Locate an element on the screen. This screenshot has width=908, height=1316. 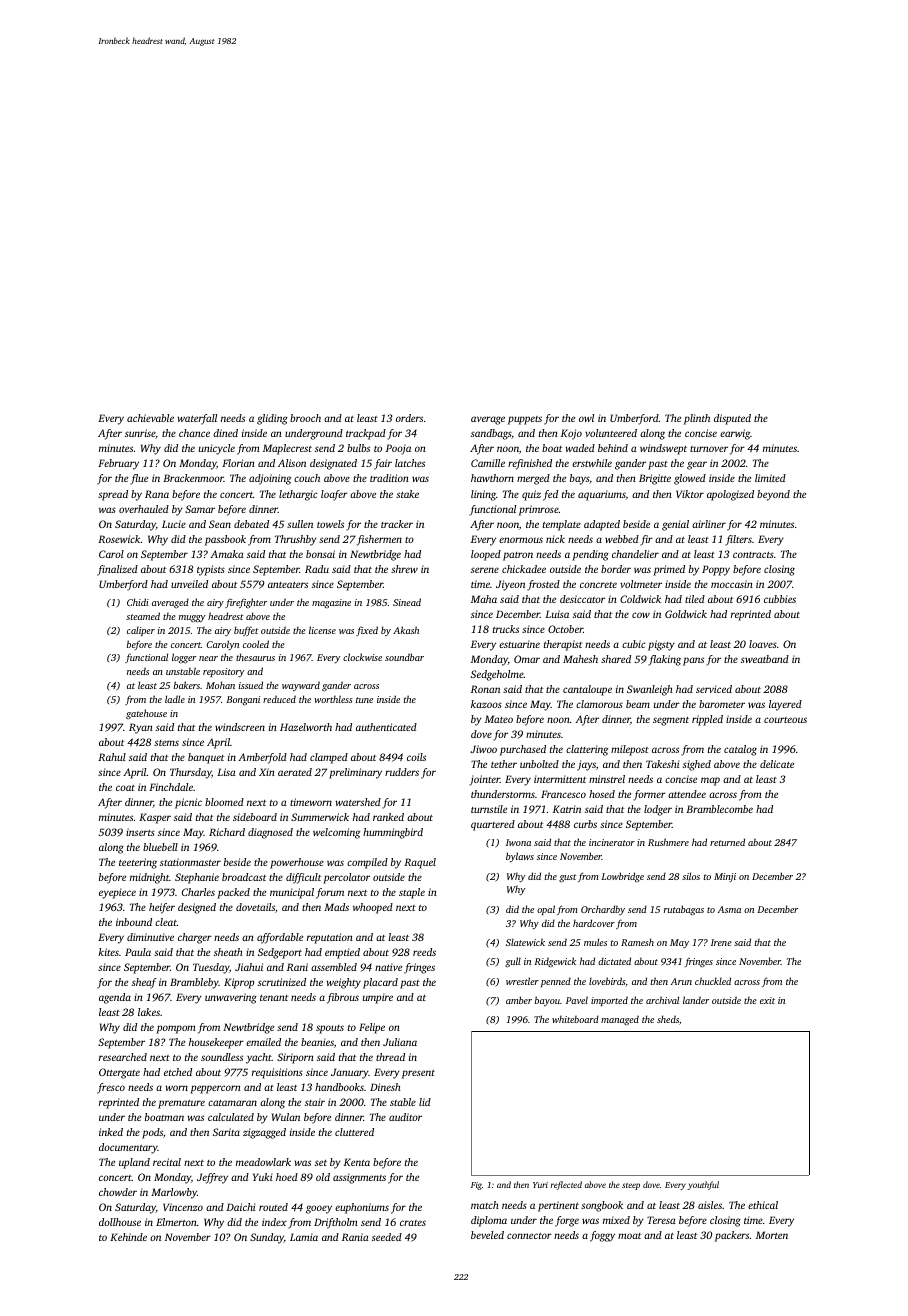
layered is located at coordinates (785, 705).
